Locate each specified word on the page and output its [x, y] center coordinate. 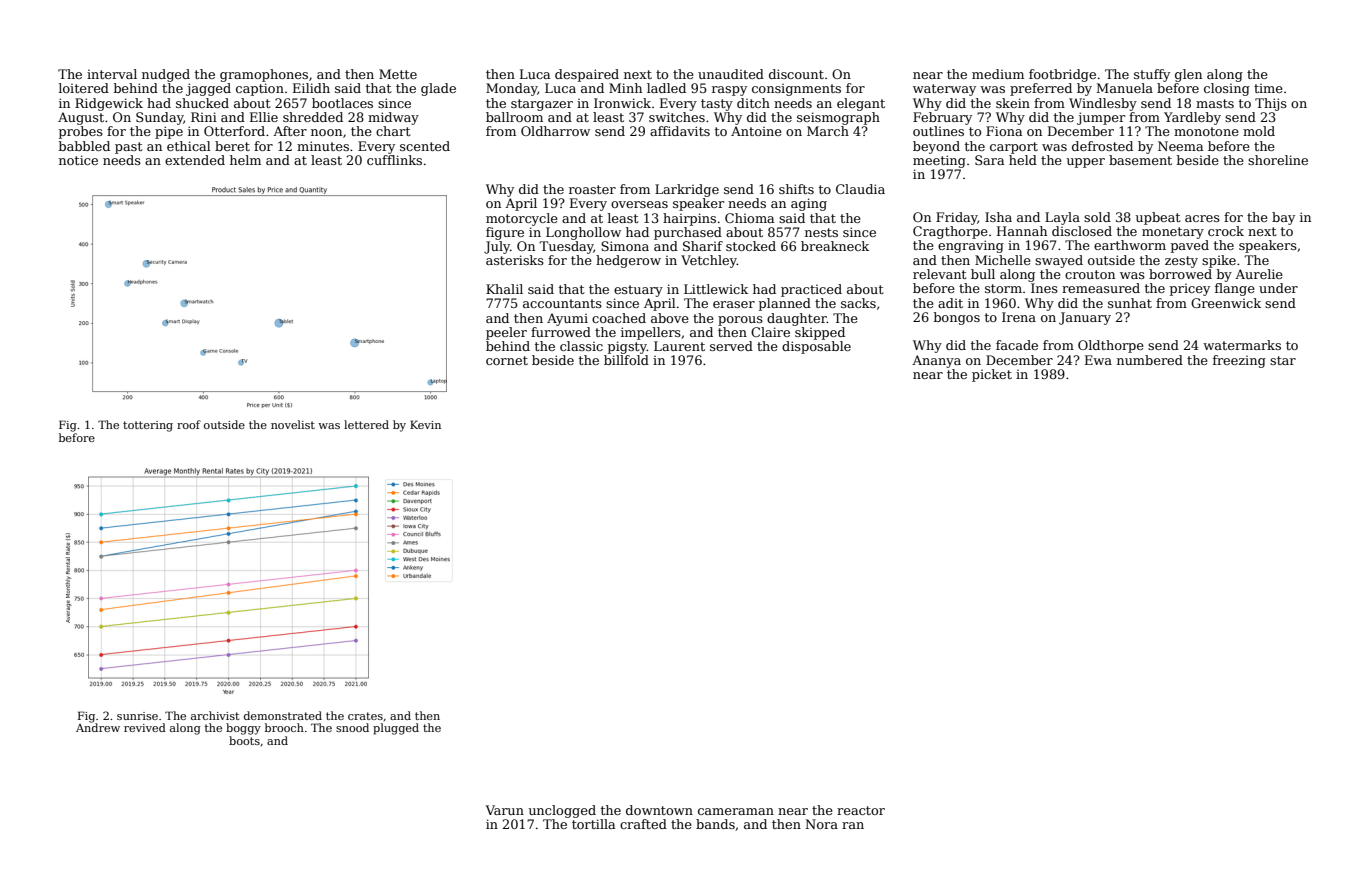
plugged [396, 729]
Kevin [425, 424]
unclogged [562, 811]
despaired [587, 75]
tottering [148, 426]
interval [112, 74]
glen [1188, 75]
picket [992, 375]
